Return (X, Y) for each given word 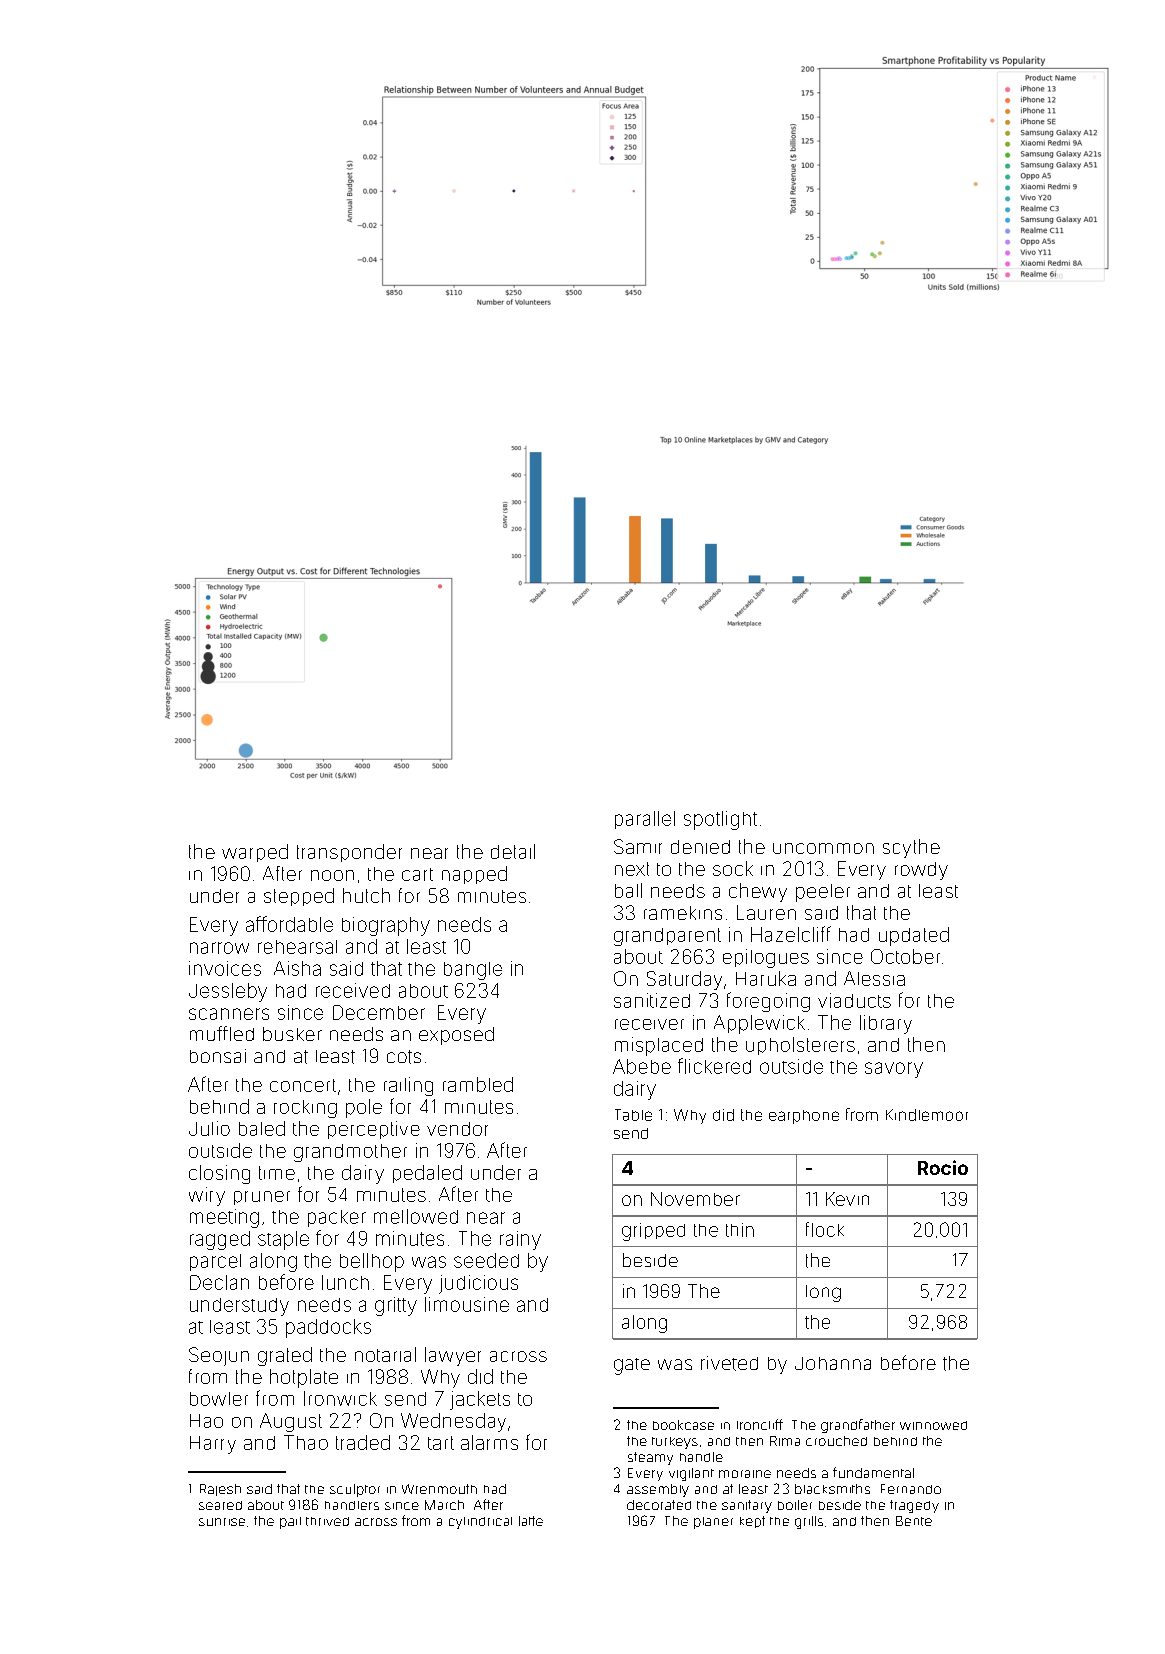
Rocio (943, 1167)
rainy (520, 1240)
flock (825, 1229)
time (277, 1173)
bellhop (372, 1262)
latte (531, 1521)
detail (513, 851)
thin (740, 1230)
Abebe (642, 1066)
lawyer (453, 1356)
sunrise (222, 1522)
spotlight (720, 820)
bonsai (218, 1056)
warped (255, 853)
